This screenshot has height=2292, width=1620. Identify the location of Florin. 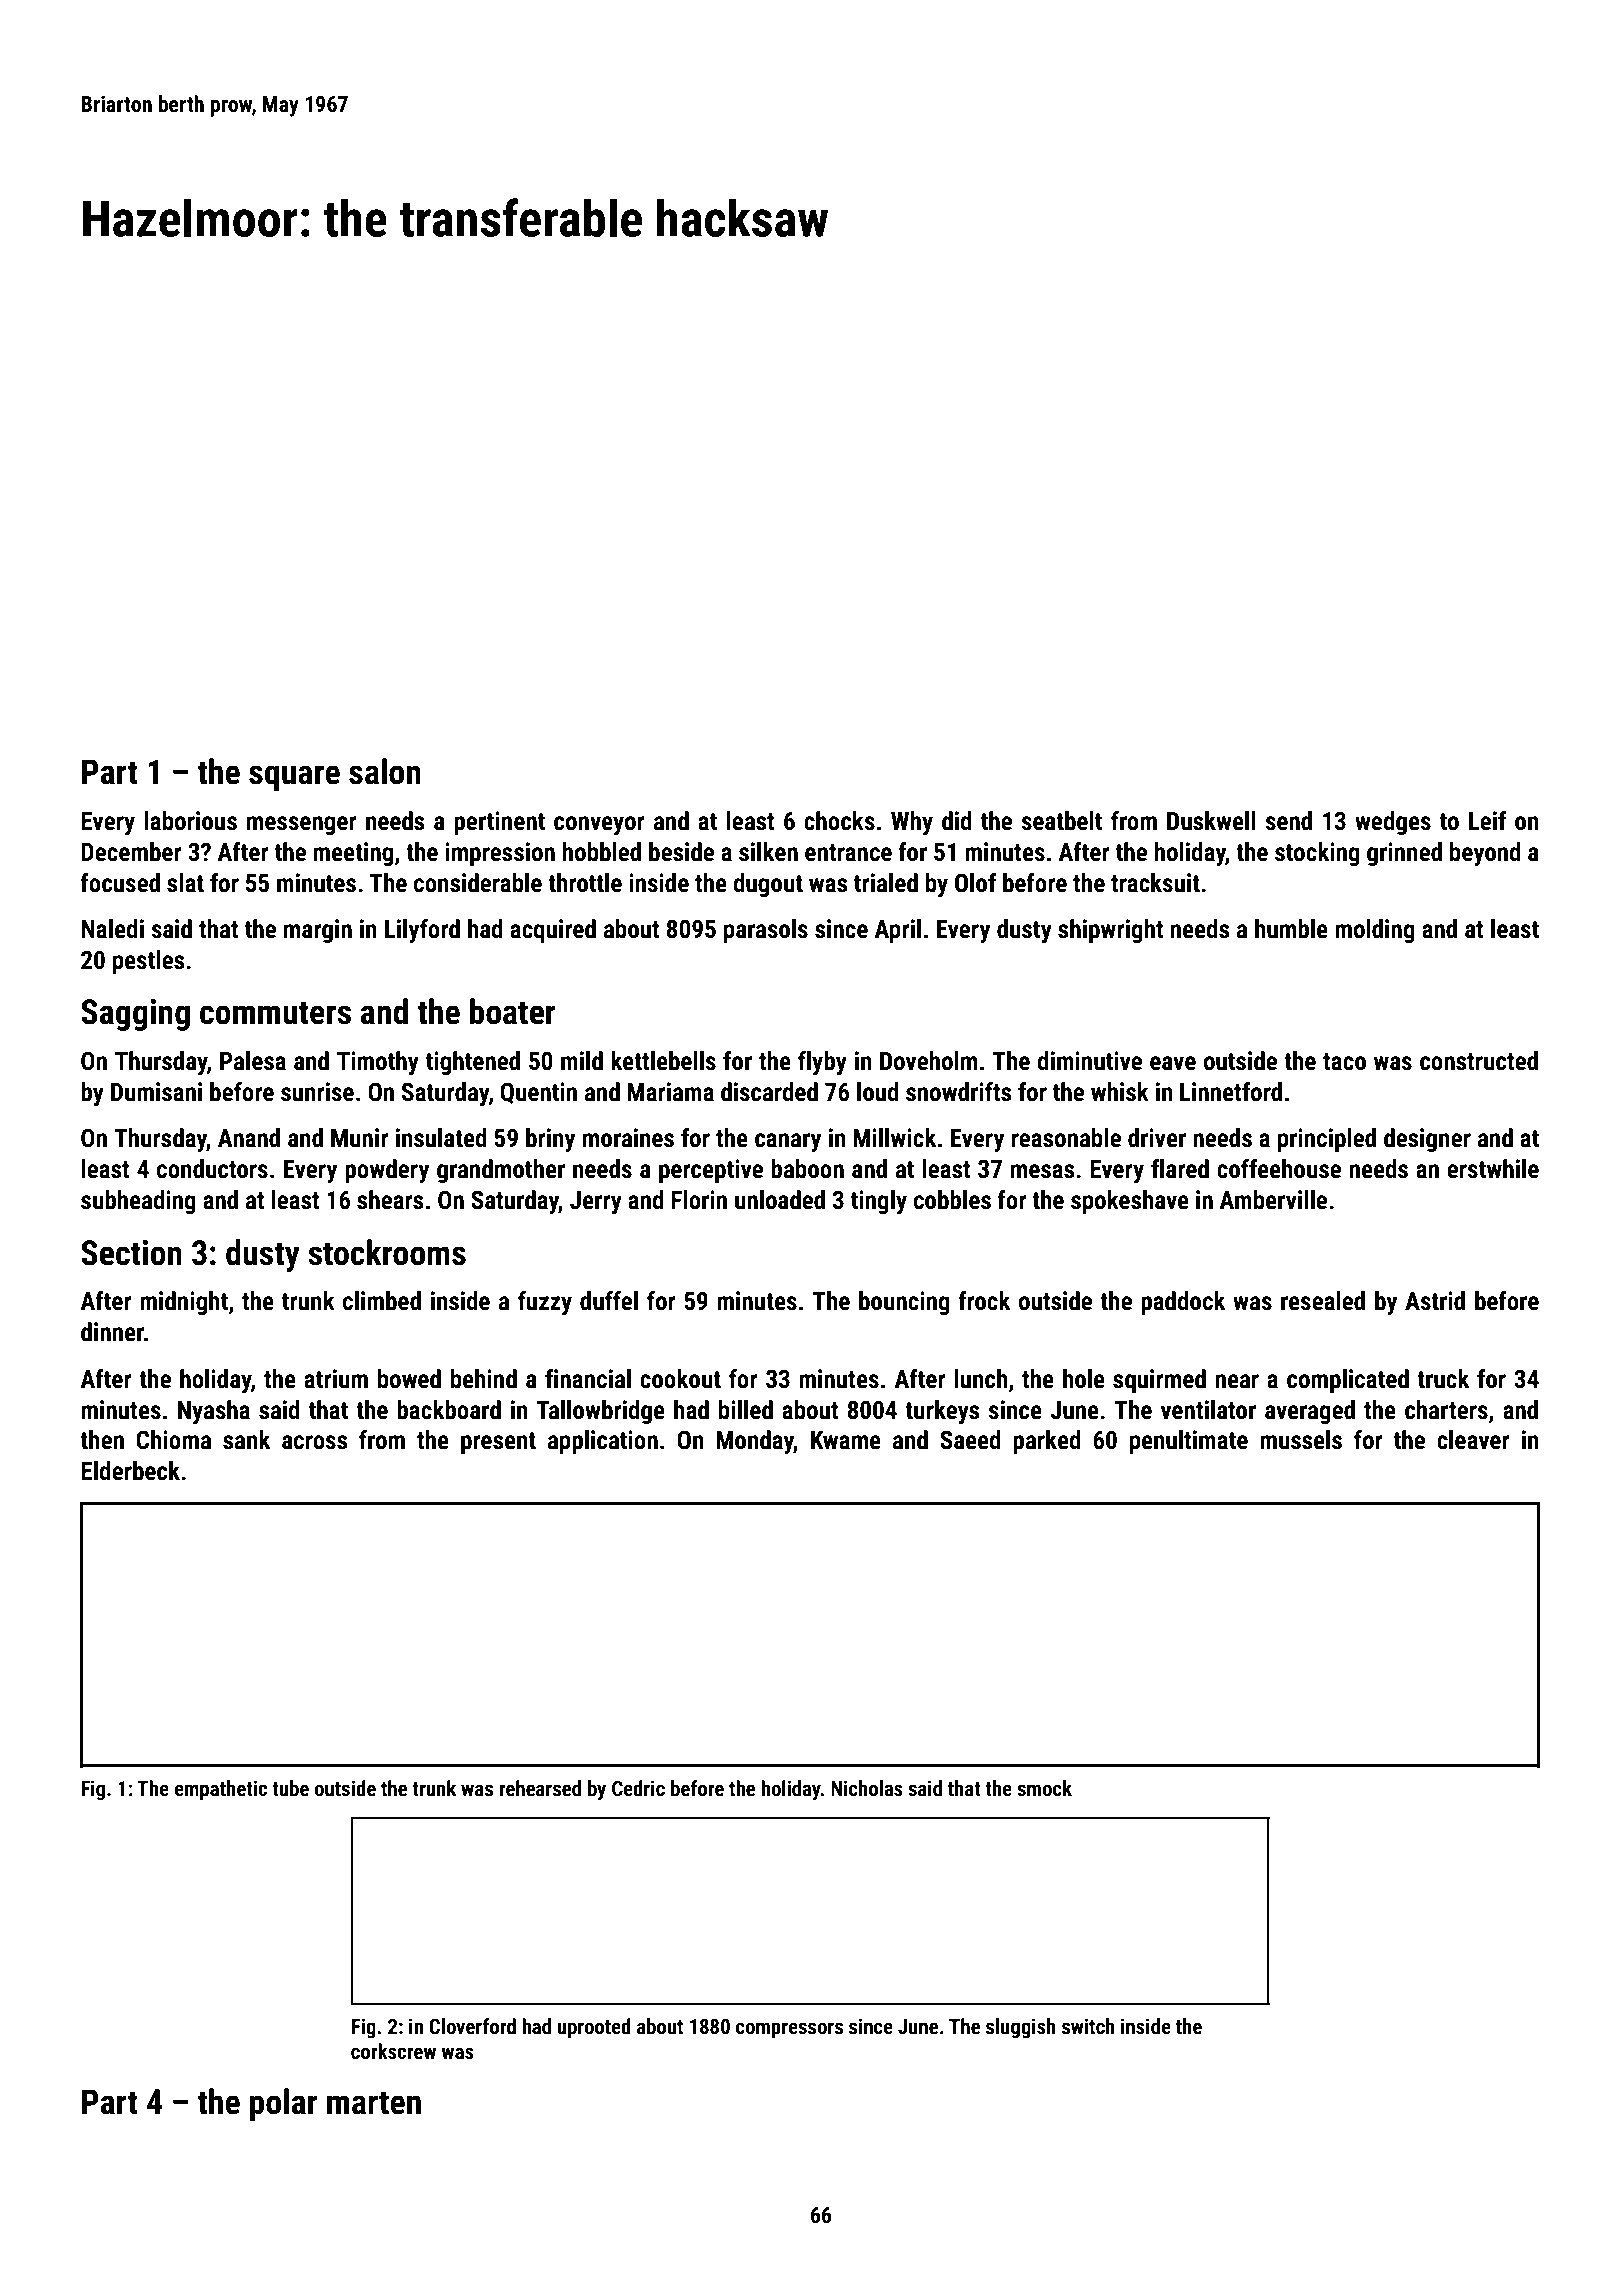
(699, 1200).
